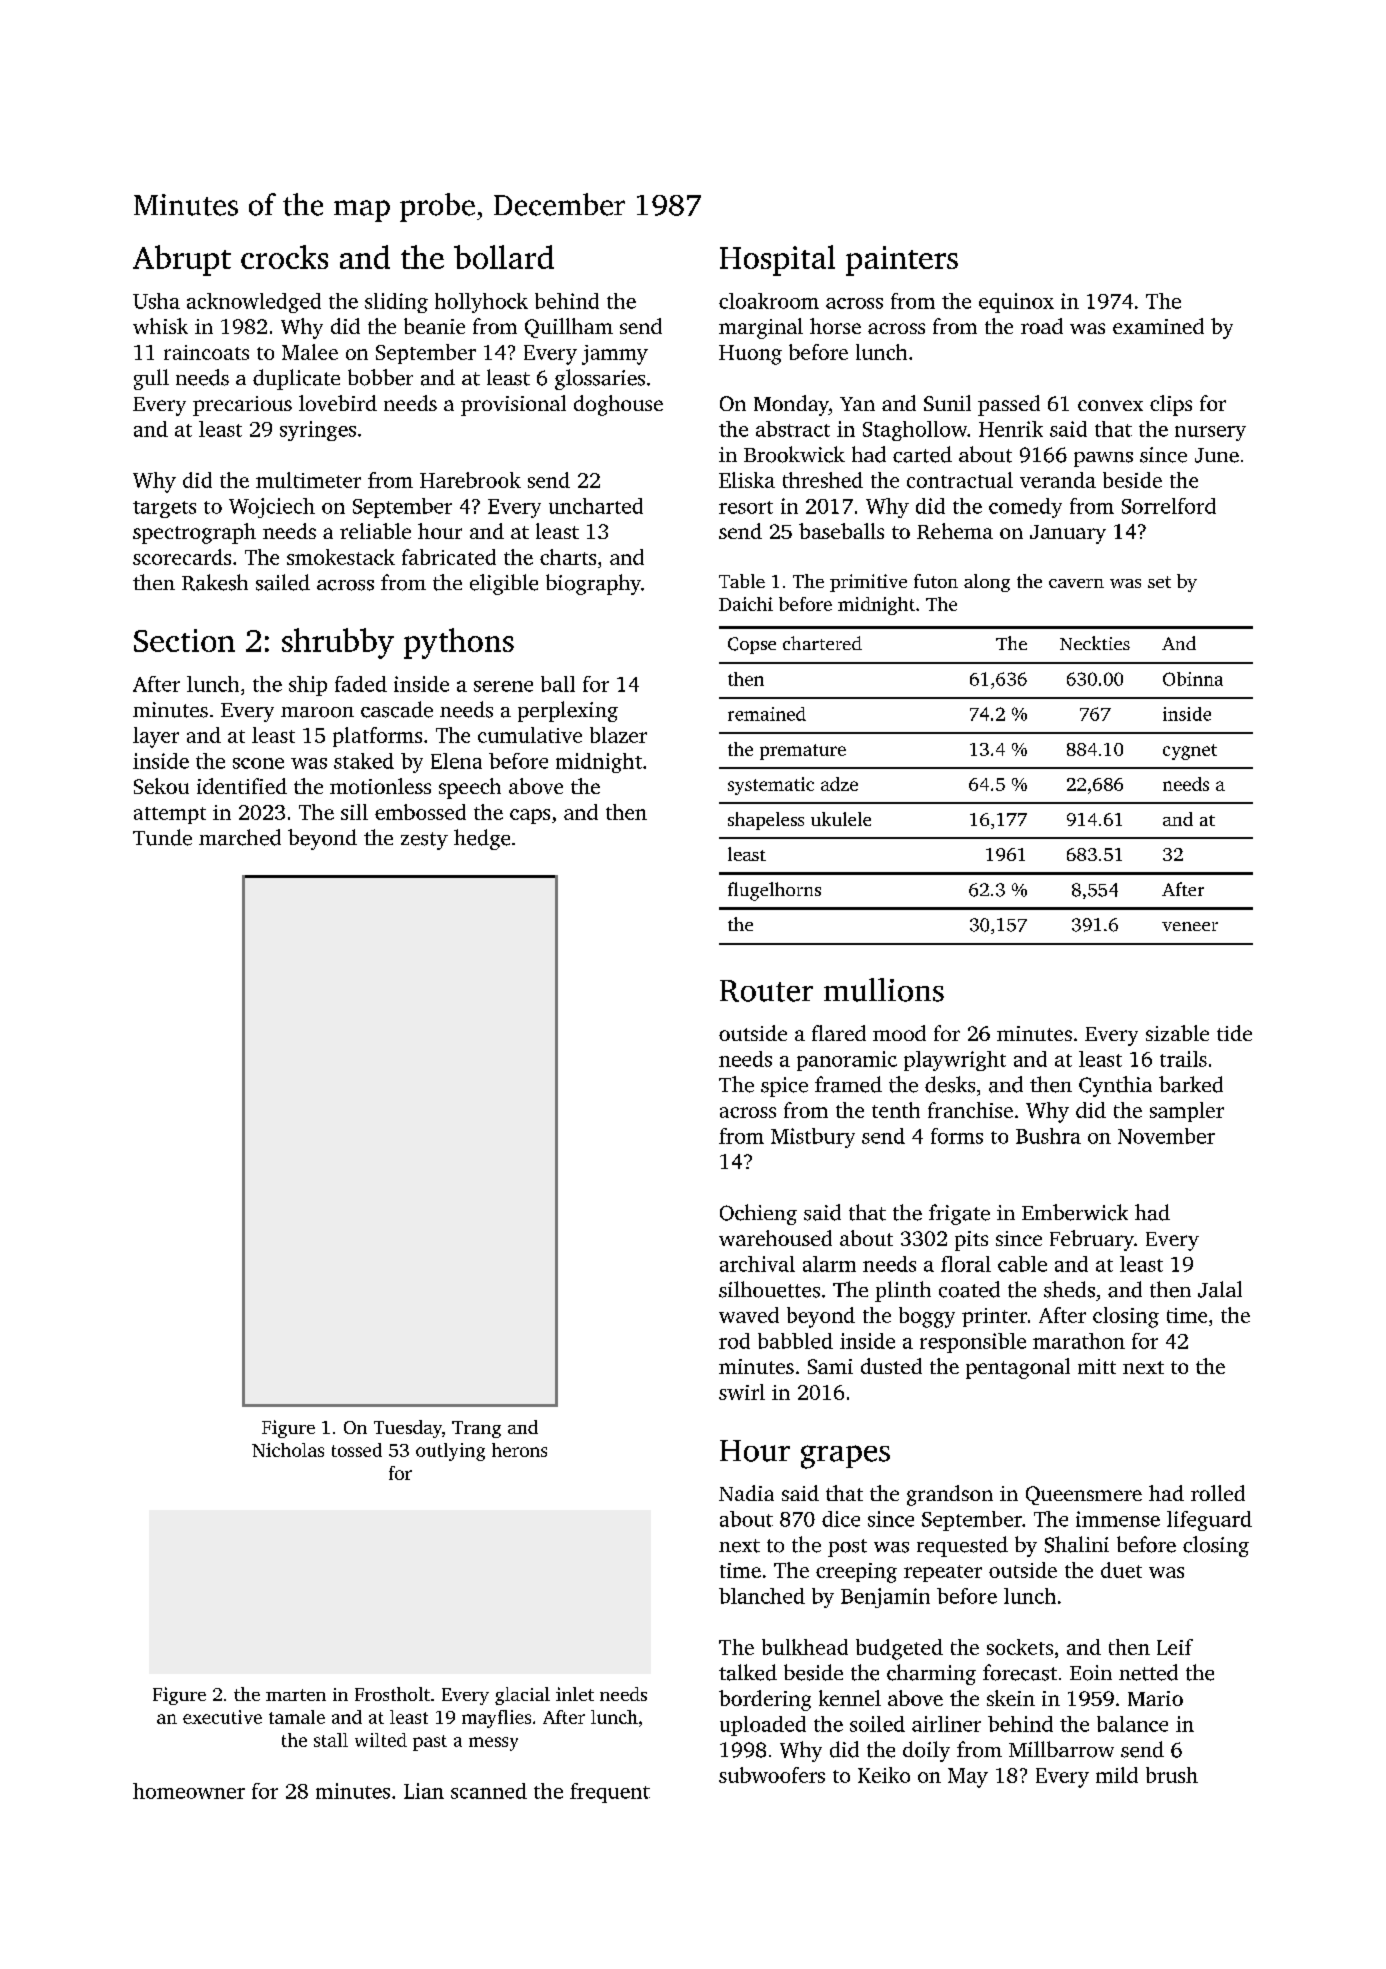  I want to click on raincoats, so click(206, 352).
